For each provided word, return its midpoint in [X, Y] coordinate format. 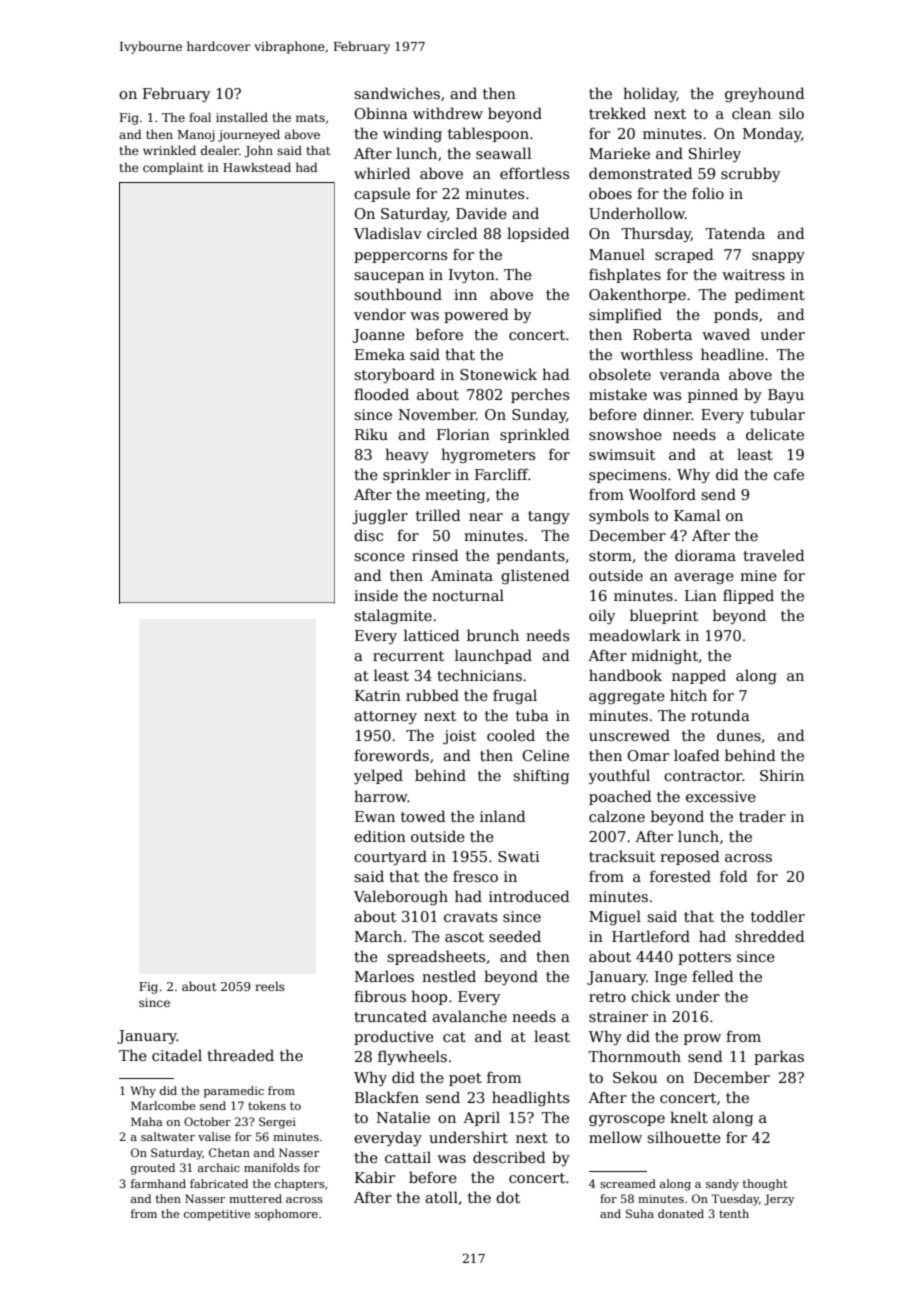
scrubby [750, 174]
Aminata [462, 575]
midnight [664, 656]
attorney [385, 717]
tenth [734, 1213]
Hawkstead [257, 167]
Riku [371, 434]
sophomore [286, 1215]
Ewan [375, 816]
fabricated [219, 1183]
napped [699, 676]
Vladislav [388, 233]
